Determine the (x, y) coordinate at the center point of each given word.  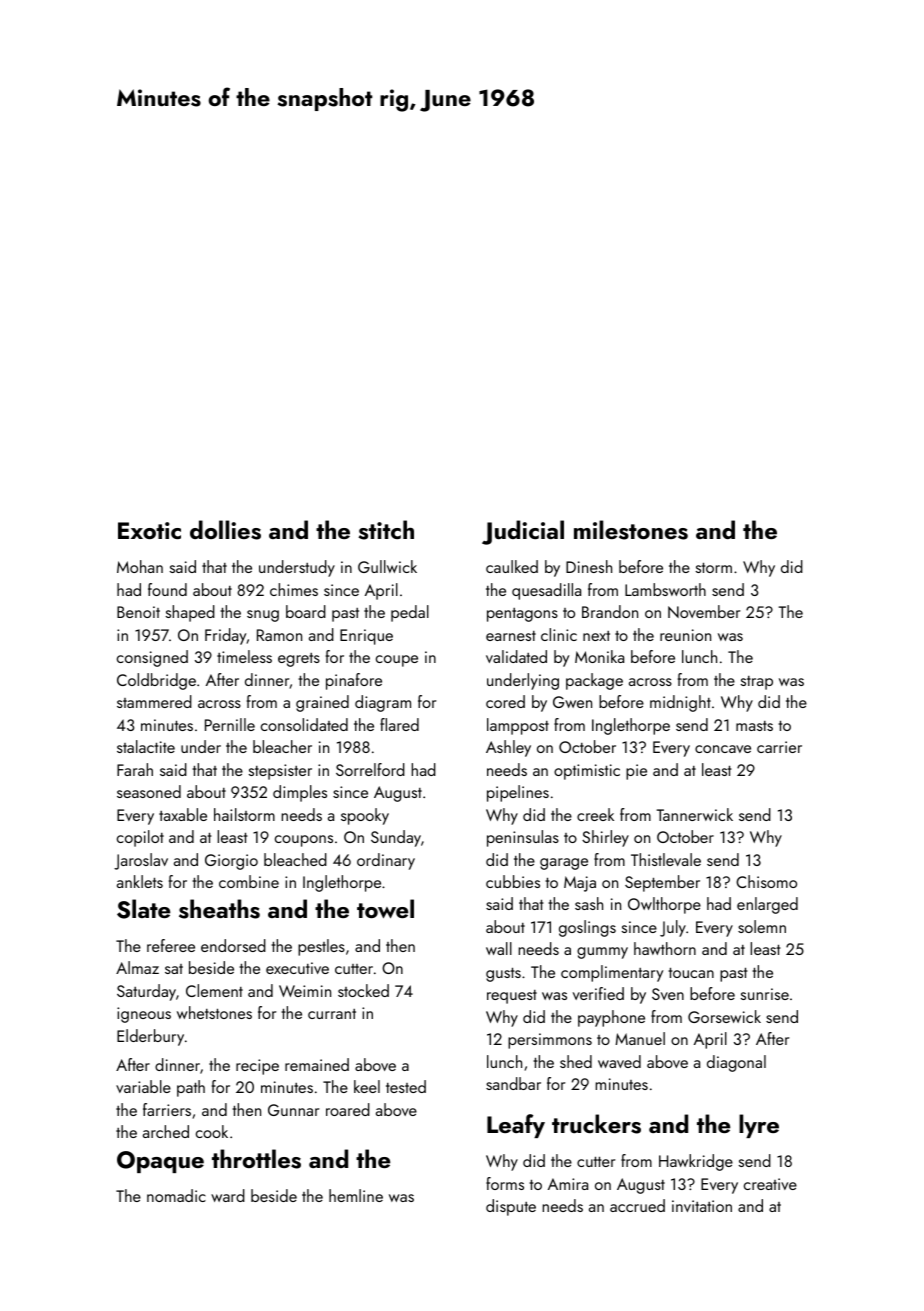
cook (212, 1131)
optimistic (587, 772)
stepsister (280, 772)
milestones (631, 530)
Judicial (523, 532)
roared (348, 1109)
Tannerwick (695, 814)
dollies (225, 530)
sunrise (765, 994)
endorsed (233, 945)
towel (385, 908)
